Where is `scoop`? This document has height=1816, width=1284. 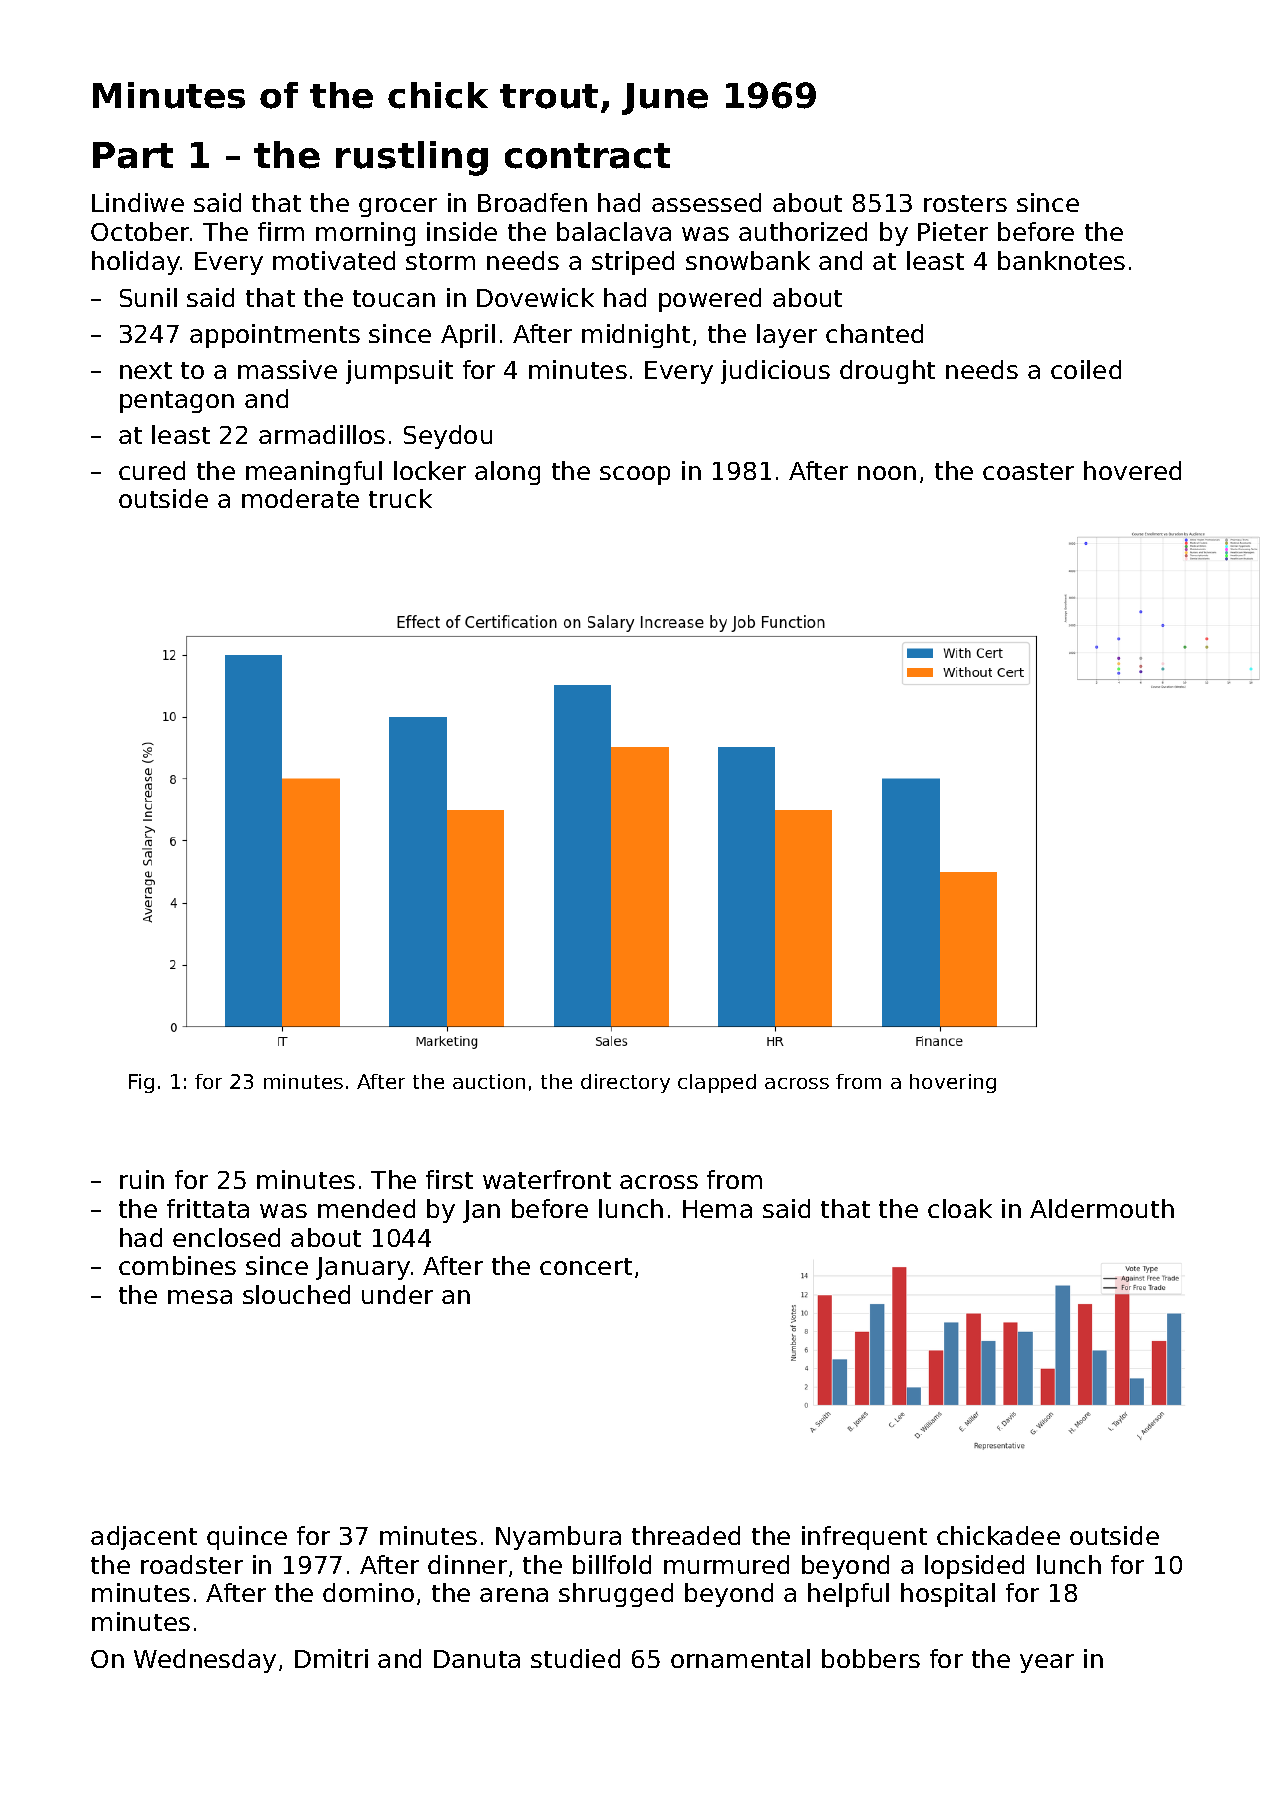
scoop is located at coordinates (635, 475).
